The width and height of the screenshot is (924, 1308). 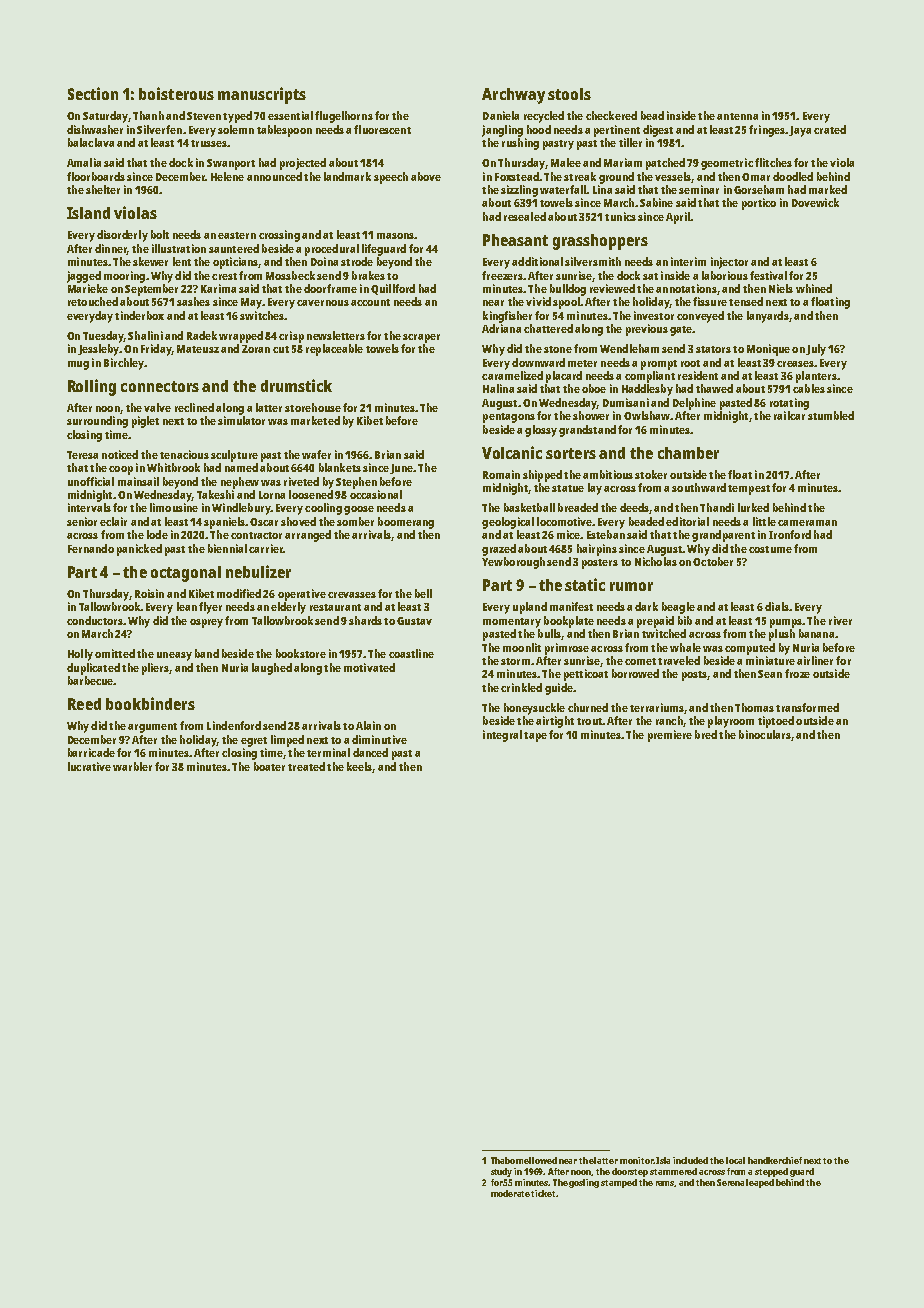 What do you see at coordinates (814, 288) in the screenshot?
I see `whined` at bounding box center [814, 288].
